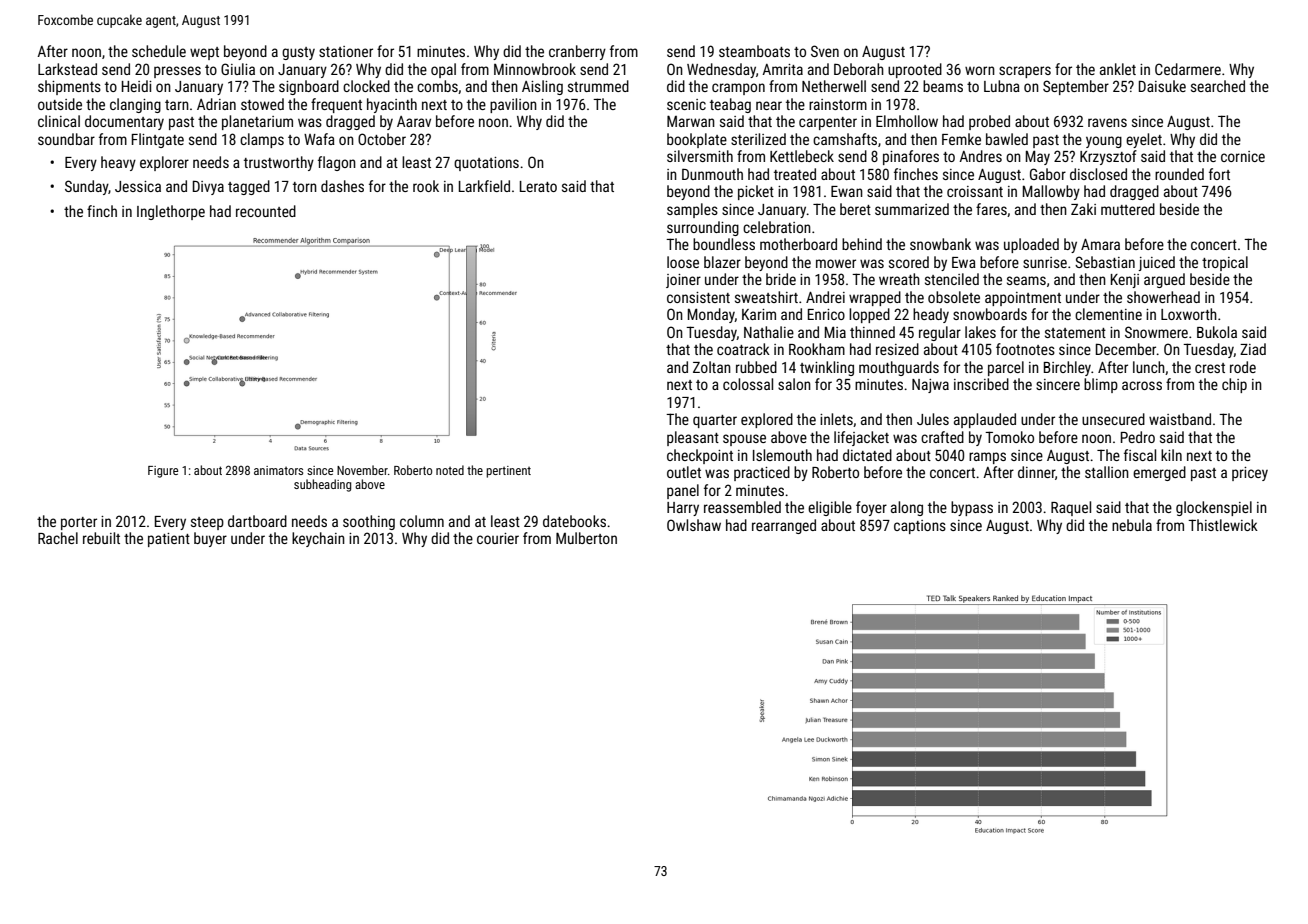 The height and width of the screenshot is (924, 1308). I want to click on Thistlewick, so click(1223, 525).
